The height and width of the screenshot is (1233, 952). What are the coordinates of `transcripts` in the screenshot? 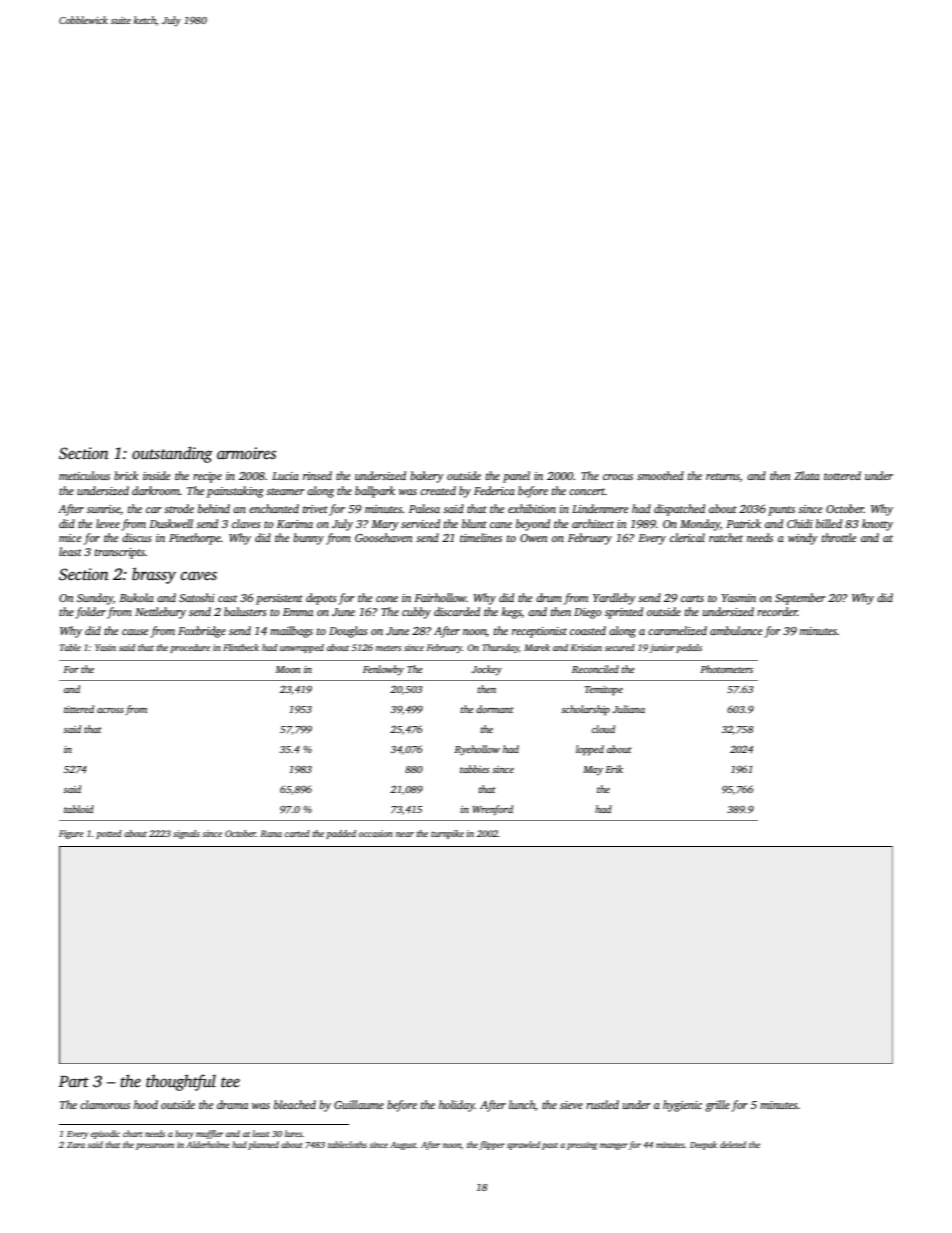 It's located at (120, 553).
